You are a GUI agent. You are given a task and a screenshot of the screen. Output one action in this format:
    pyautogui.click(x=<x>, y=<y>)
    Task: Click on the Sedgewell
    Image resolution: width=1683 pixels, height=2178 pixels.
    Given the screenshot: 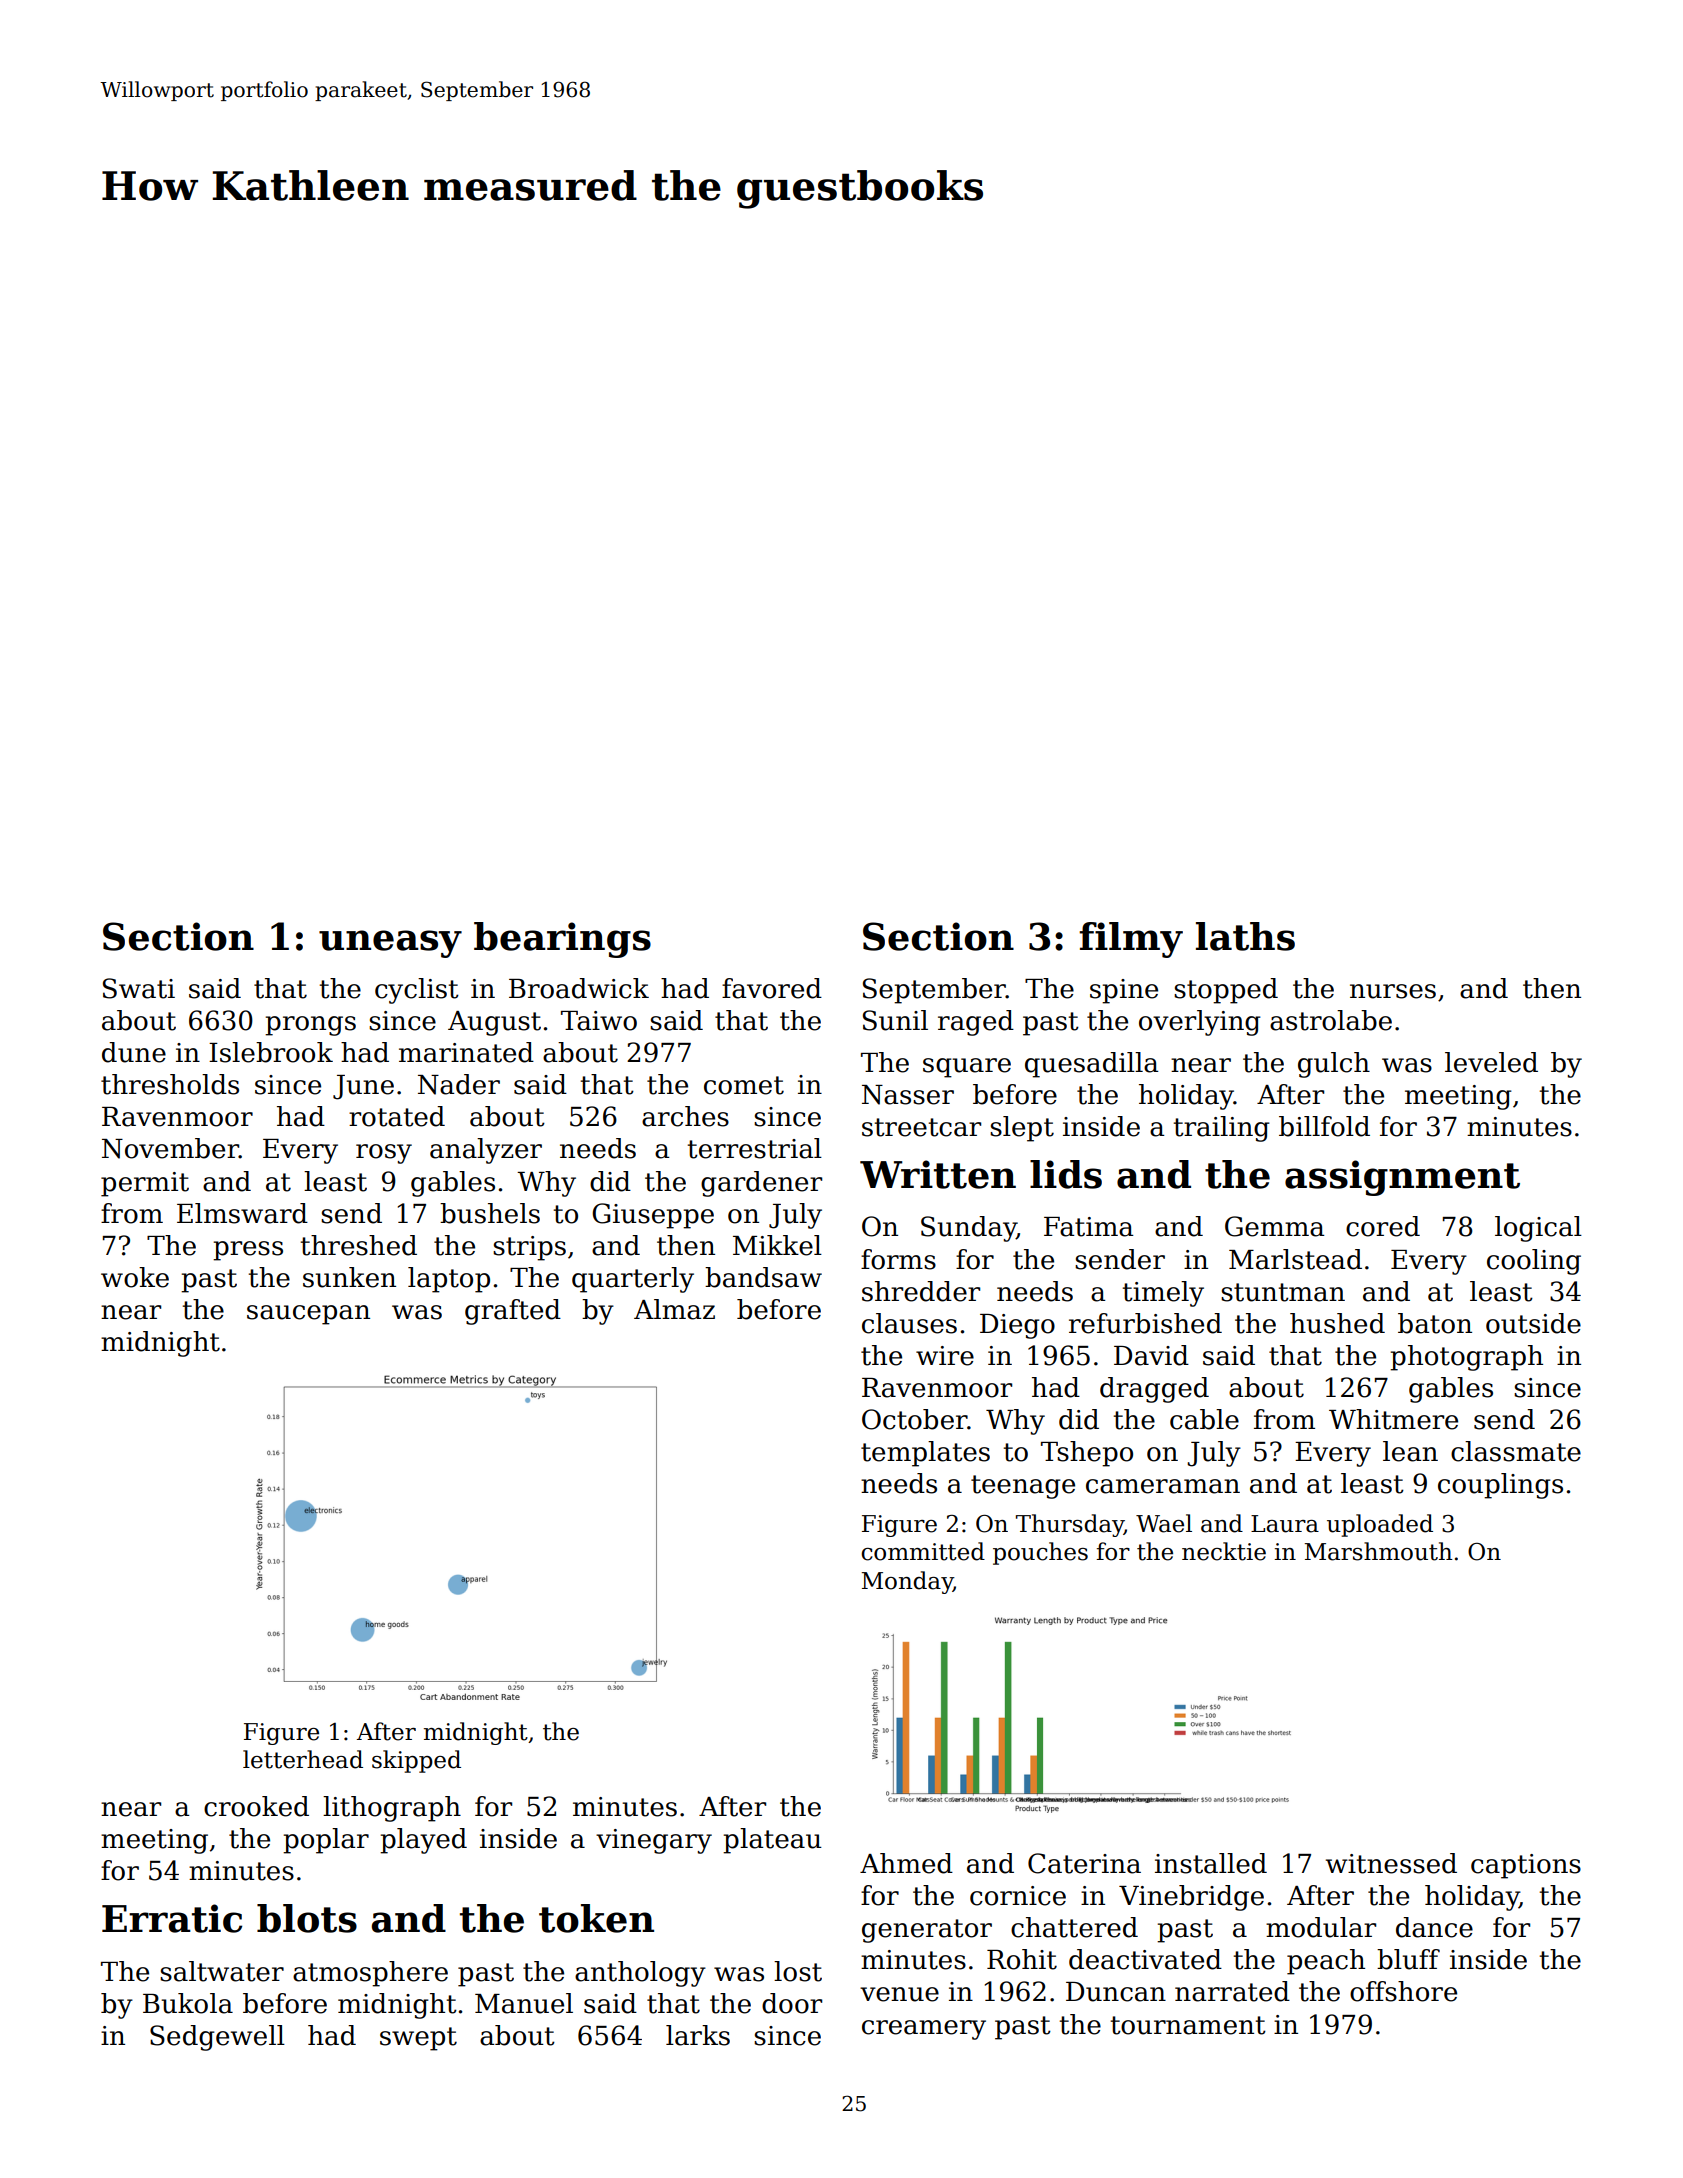 What is the action you would take?
    pyautogui.click(x=217, y=2038)
